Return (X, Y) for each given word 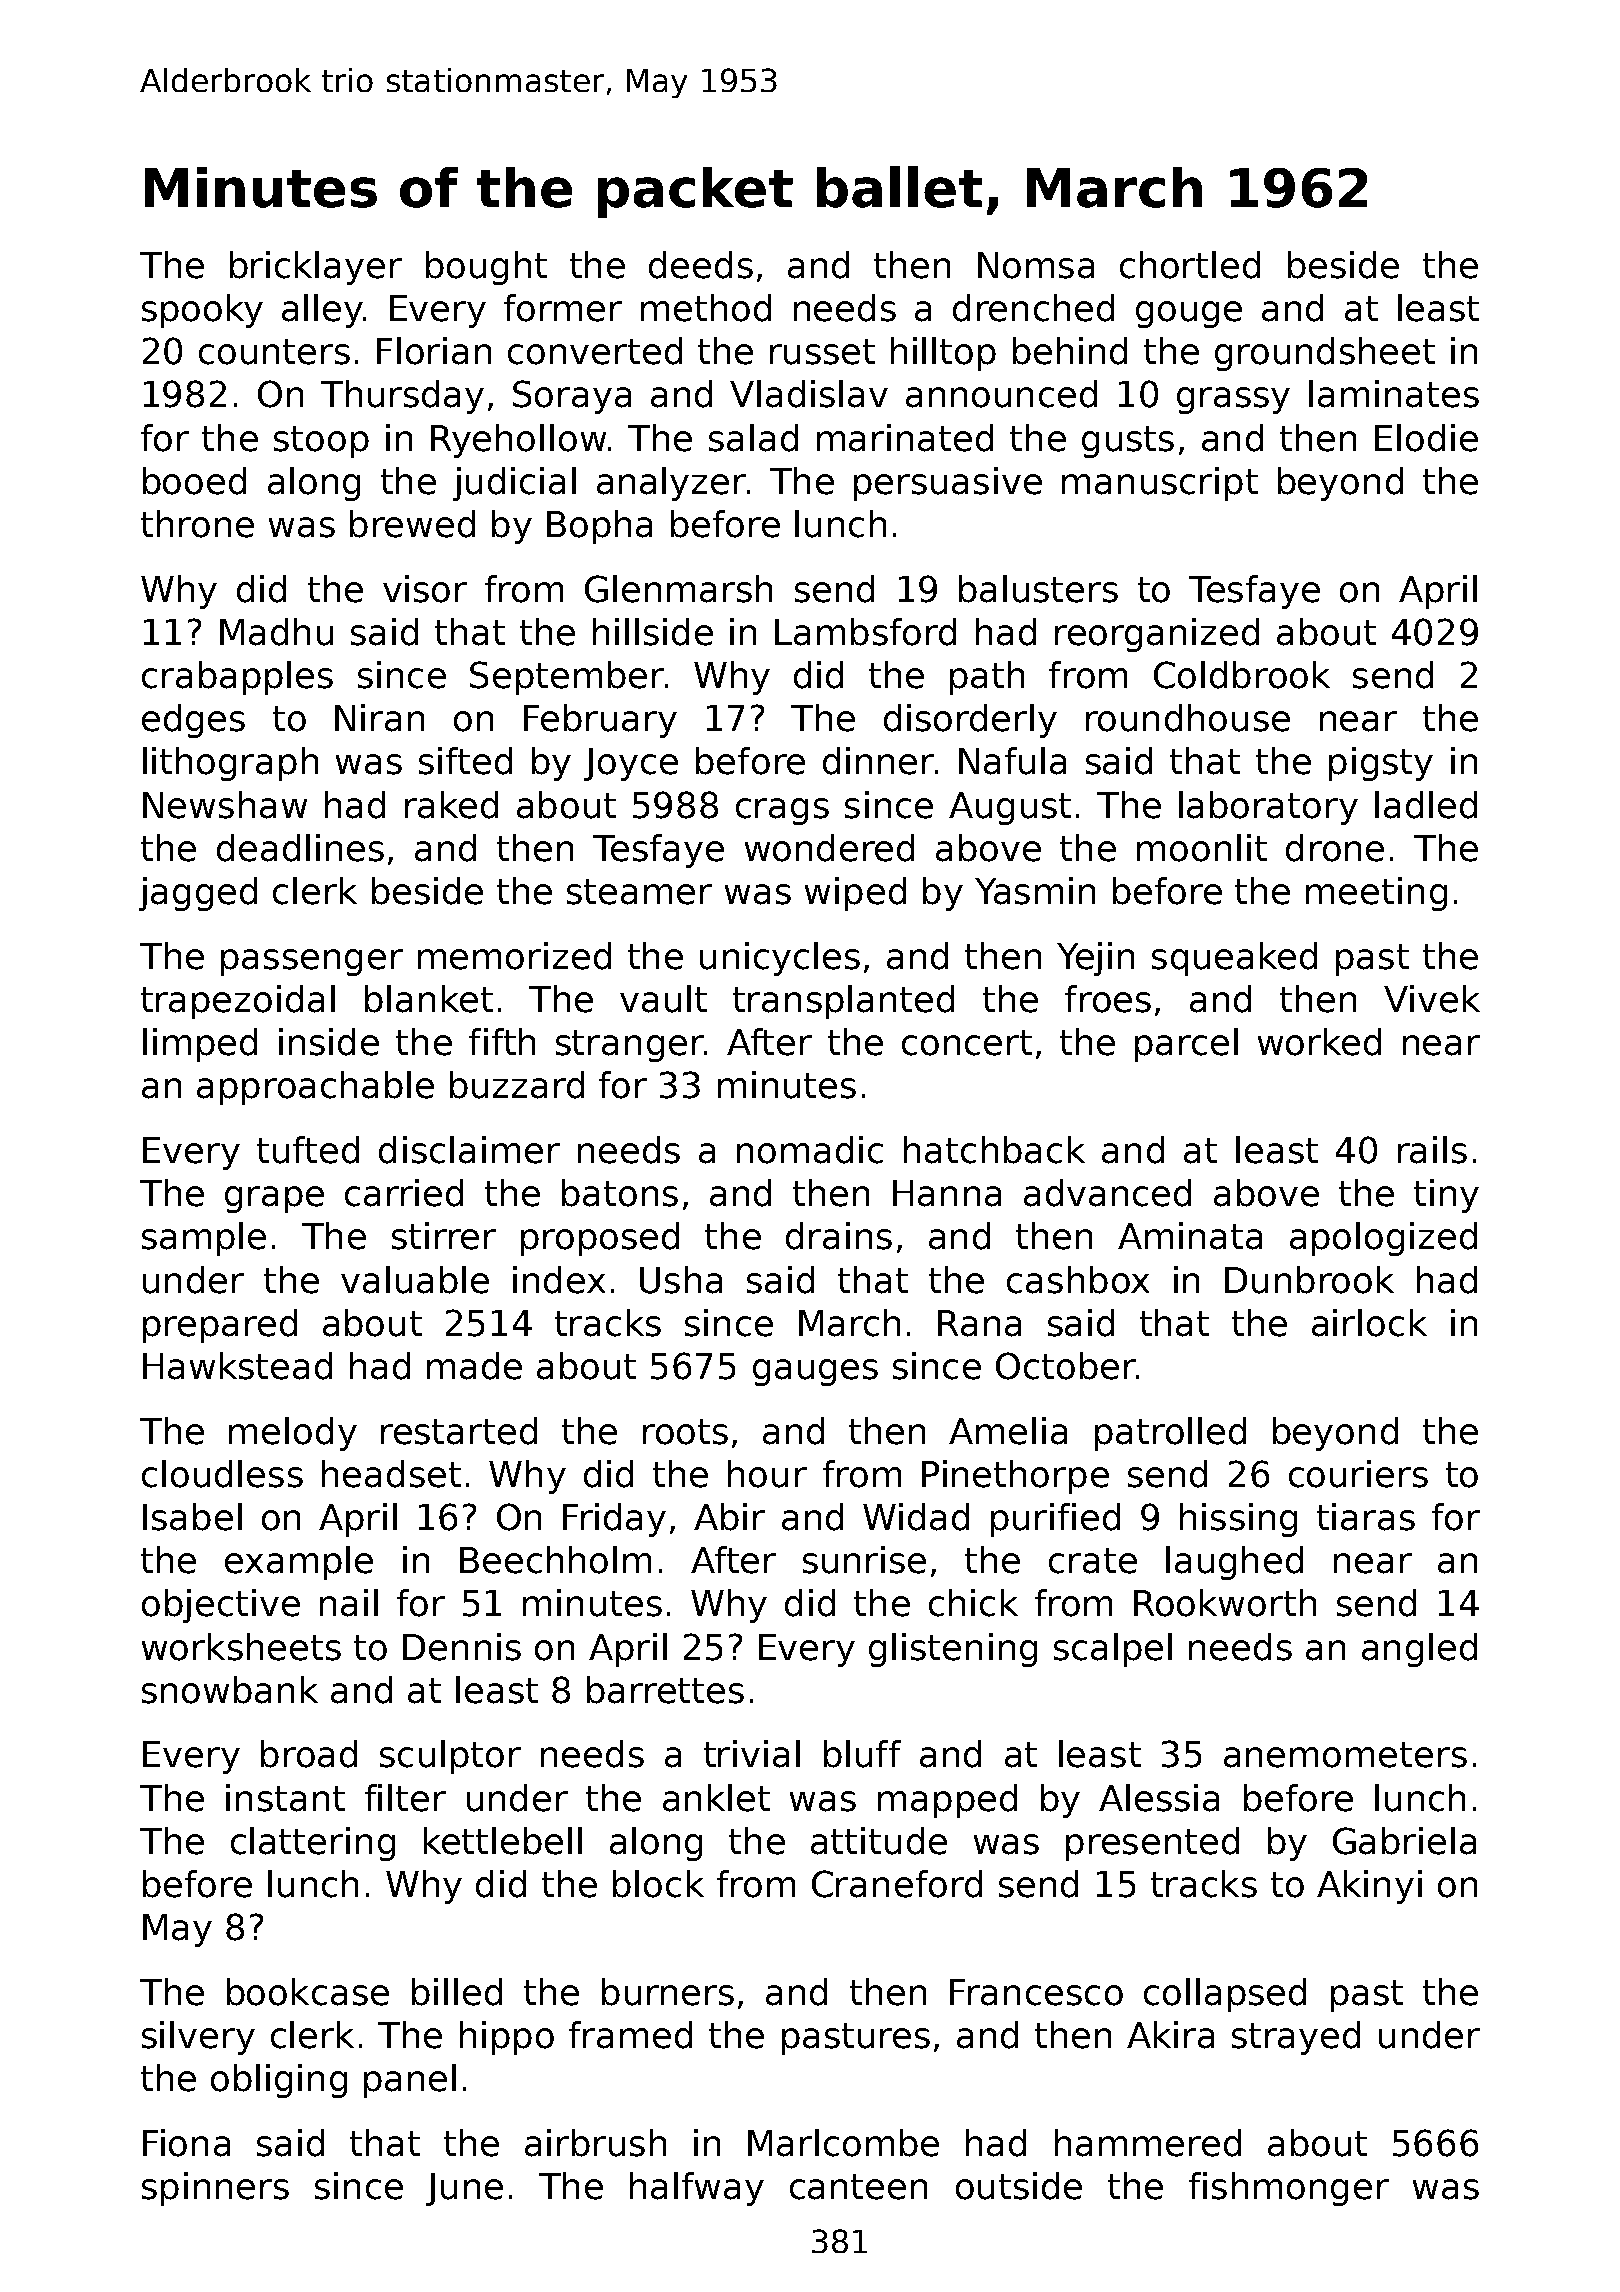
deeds (701, 265)
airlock (1369, 1323)
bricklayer (316, 268)
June (464, 2189)
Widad (916, 1517)
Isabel (192, 1517)
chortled (1190, 265)
